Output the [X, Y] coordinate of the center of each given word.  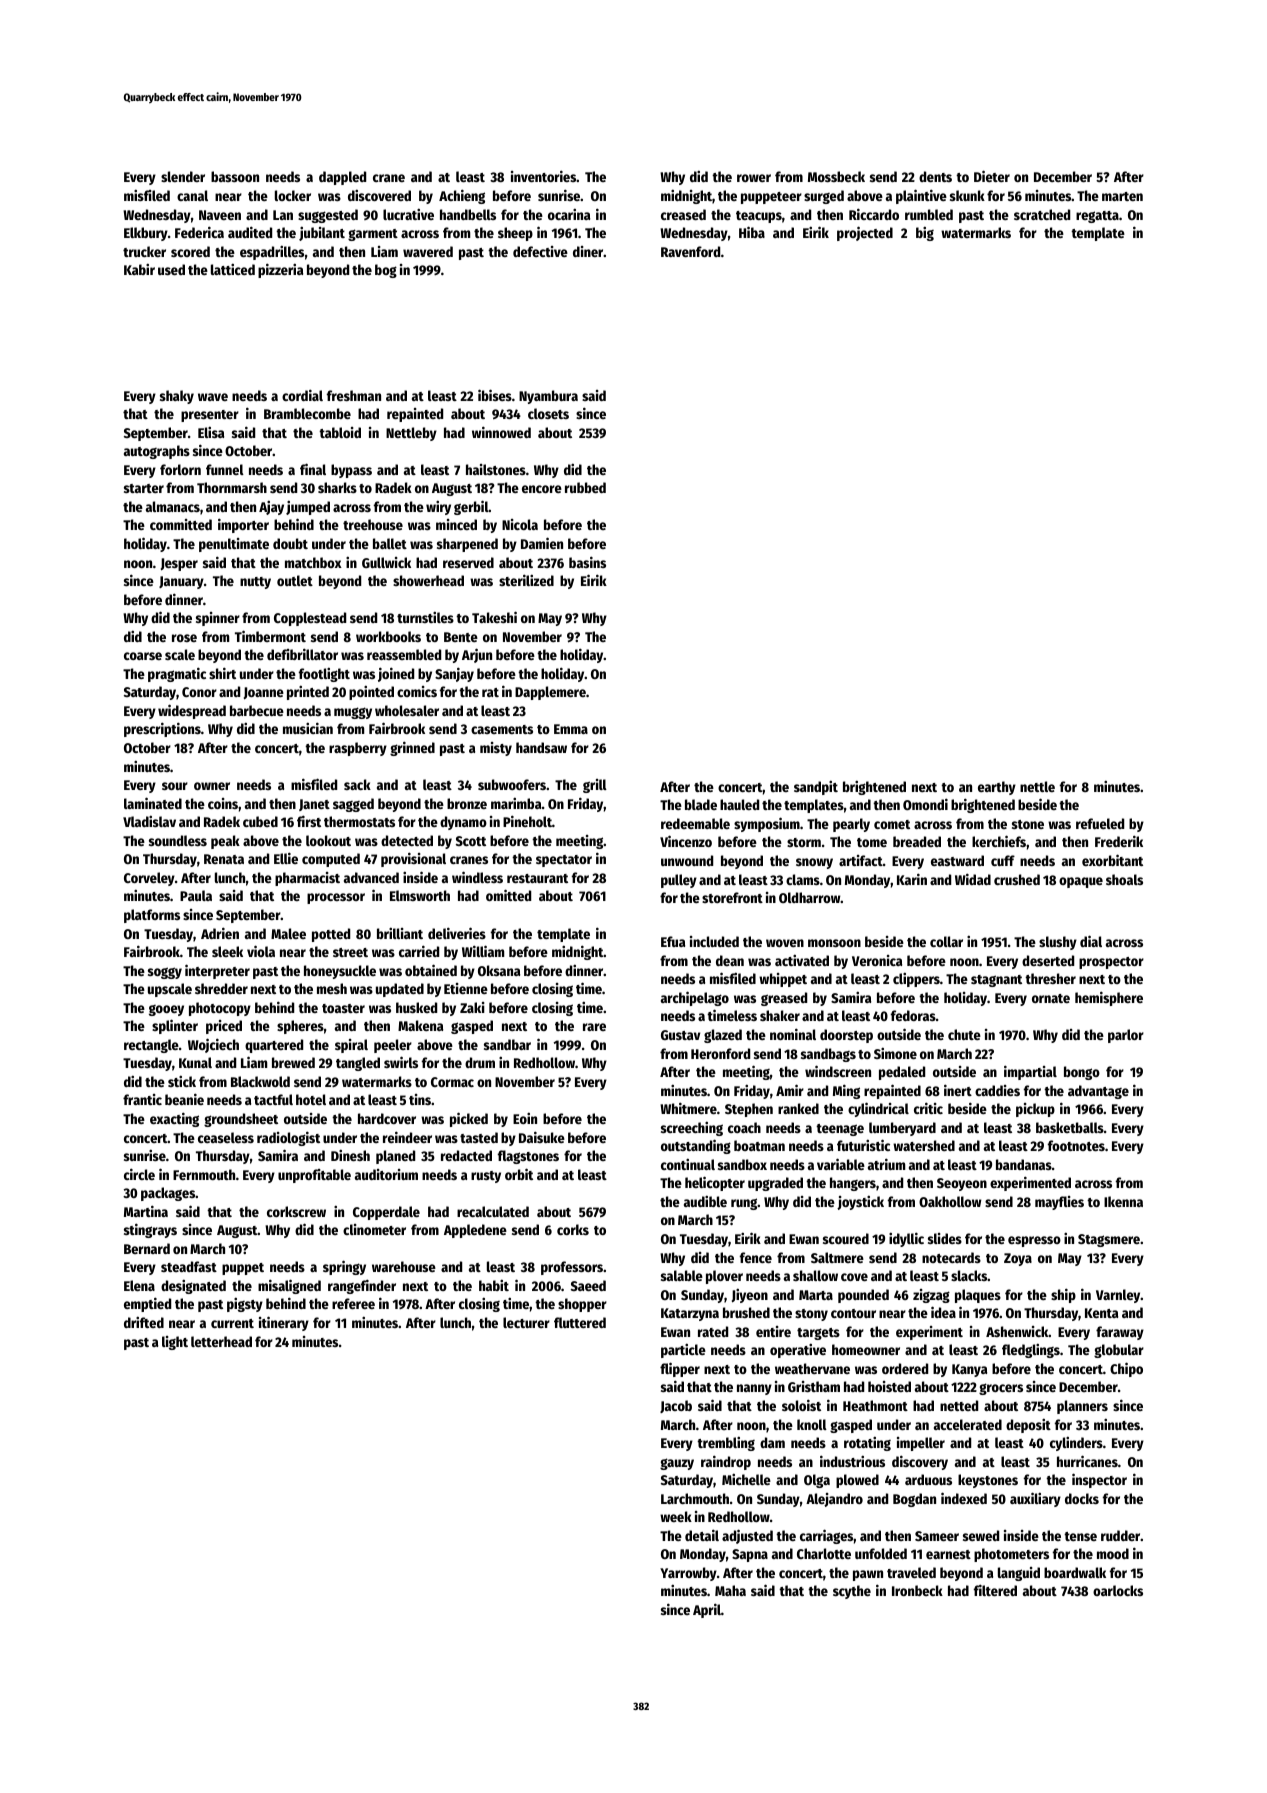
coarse [143, 656]
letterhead [221, 1341]
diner [588, 251]
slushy [1058, 943]
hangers [853, 1184]
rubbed [585, 487]
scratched [1042, 214]
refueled [1100, 823]
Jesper [179, 564]
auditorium [386, 1174]
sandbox [742, 1164]
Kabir [139, 269]
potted [331, 935]
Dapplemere [550, 693]
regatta [1097, 217]
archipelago [695, 998]
